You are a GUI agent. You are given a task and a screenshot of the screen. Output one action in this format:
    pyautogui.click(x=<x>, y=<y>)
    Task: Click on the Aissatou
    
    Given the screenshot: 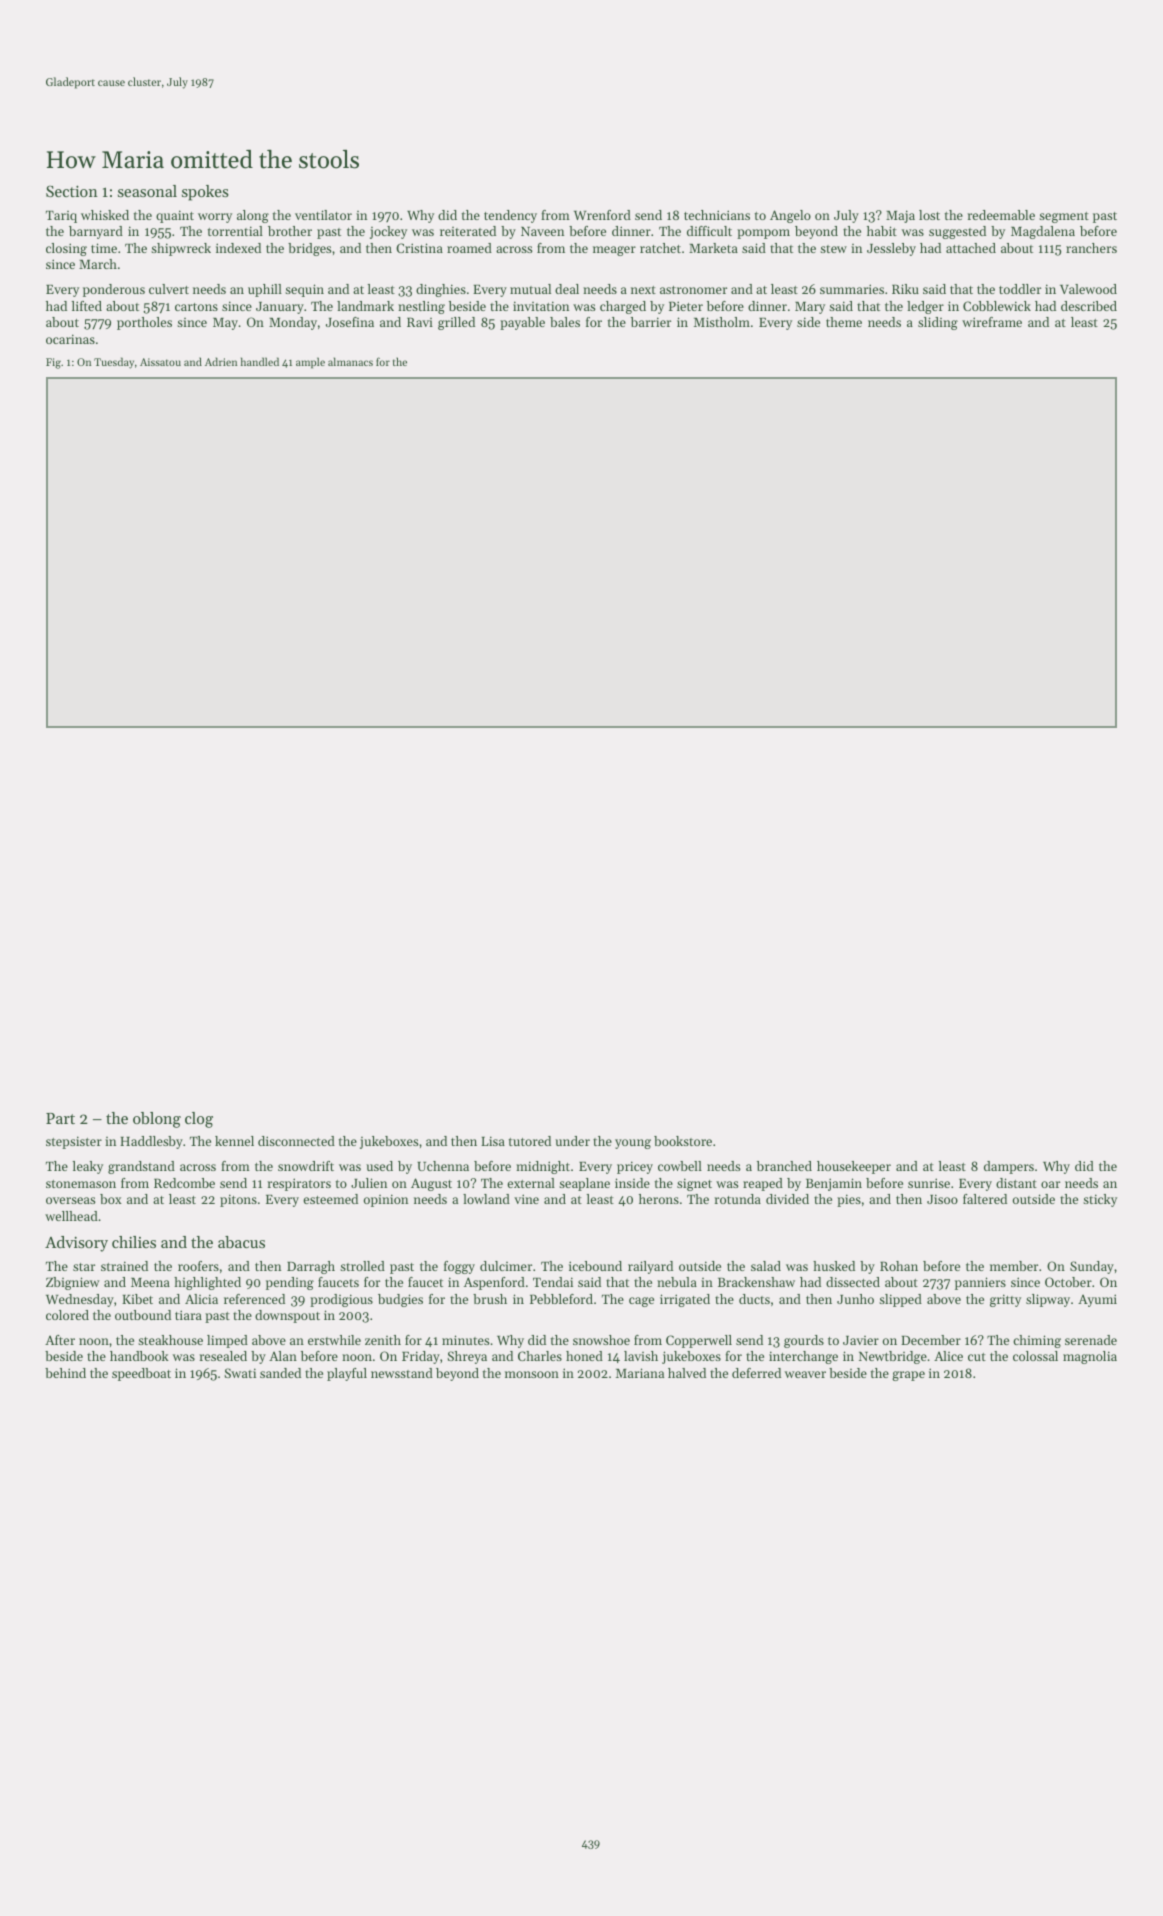 What is the action you would take?
    pyautogui.click(x=160, y=362)
